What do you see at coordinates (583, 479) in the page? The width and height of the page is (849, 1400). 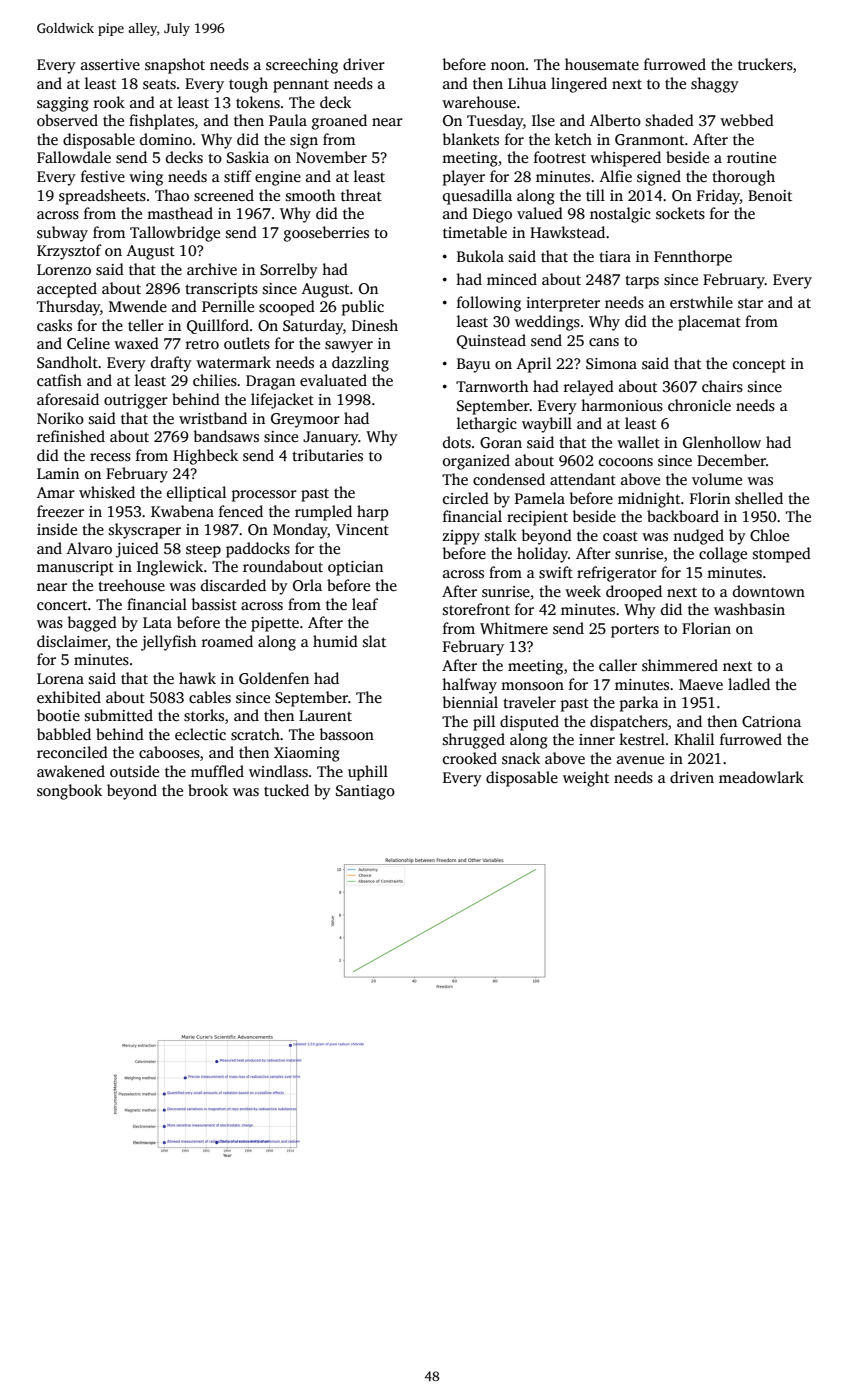 I see `attendant` at bounding box center [583, 479].
